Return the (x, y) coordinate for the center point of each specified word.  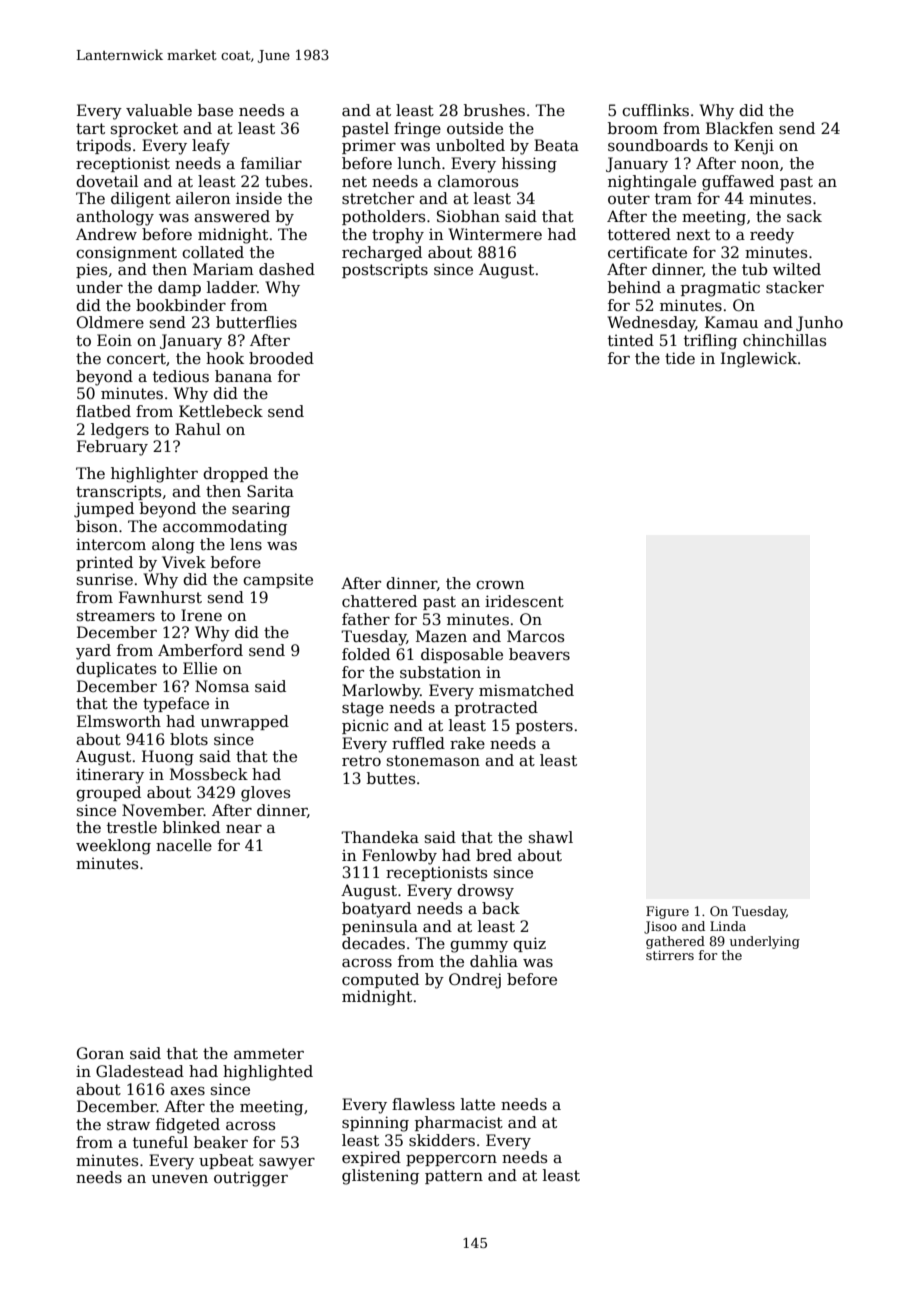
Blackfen (739, 128)
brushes (494, 110)
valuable (159, 110)
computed (380, 980)
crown (500, 585)
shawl (551, 837)
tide (680, 358)
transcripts (118, 492)
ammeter (269, 1053)
